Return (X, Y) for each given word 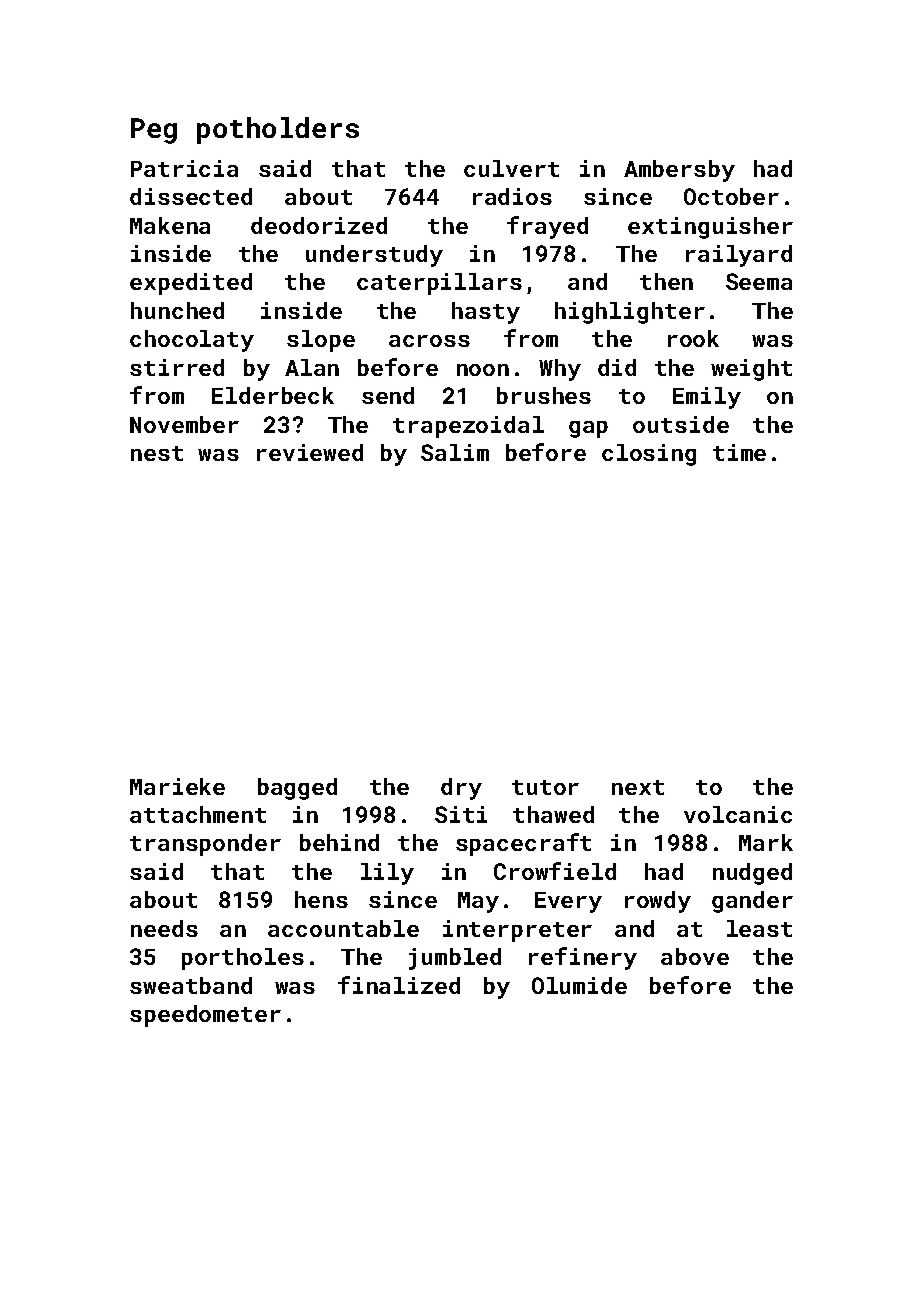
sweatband (191, 985)
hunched (177, 310)
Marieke (177, 786)
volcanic (738, 814)
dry (461, 789)
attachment (198, 814)
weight (751, 370)
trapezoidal (468, 427)
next (638, 787)
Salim (455, 452)
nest (157, 453)
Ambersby (679, 171)
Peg (154, 131)
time (739, 452)
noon (483, 370)
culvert (511, 168)
